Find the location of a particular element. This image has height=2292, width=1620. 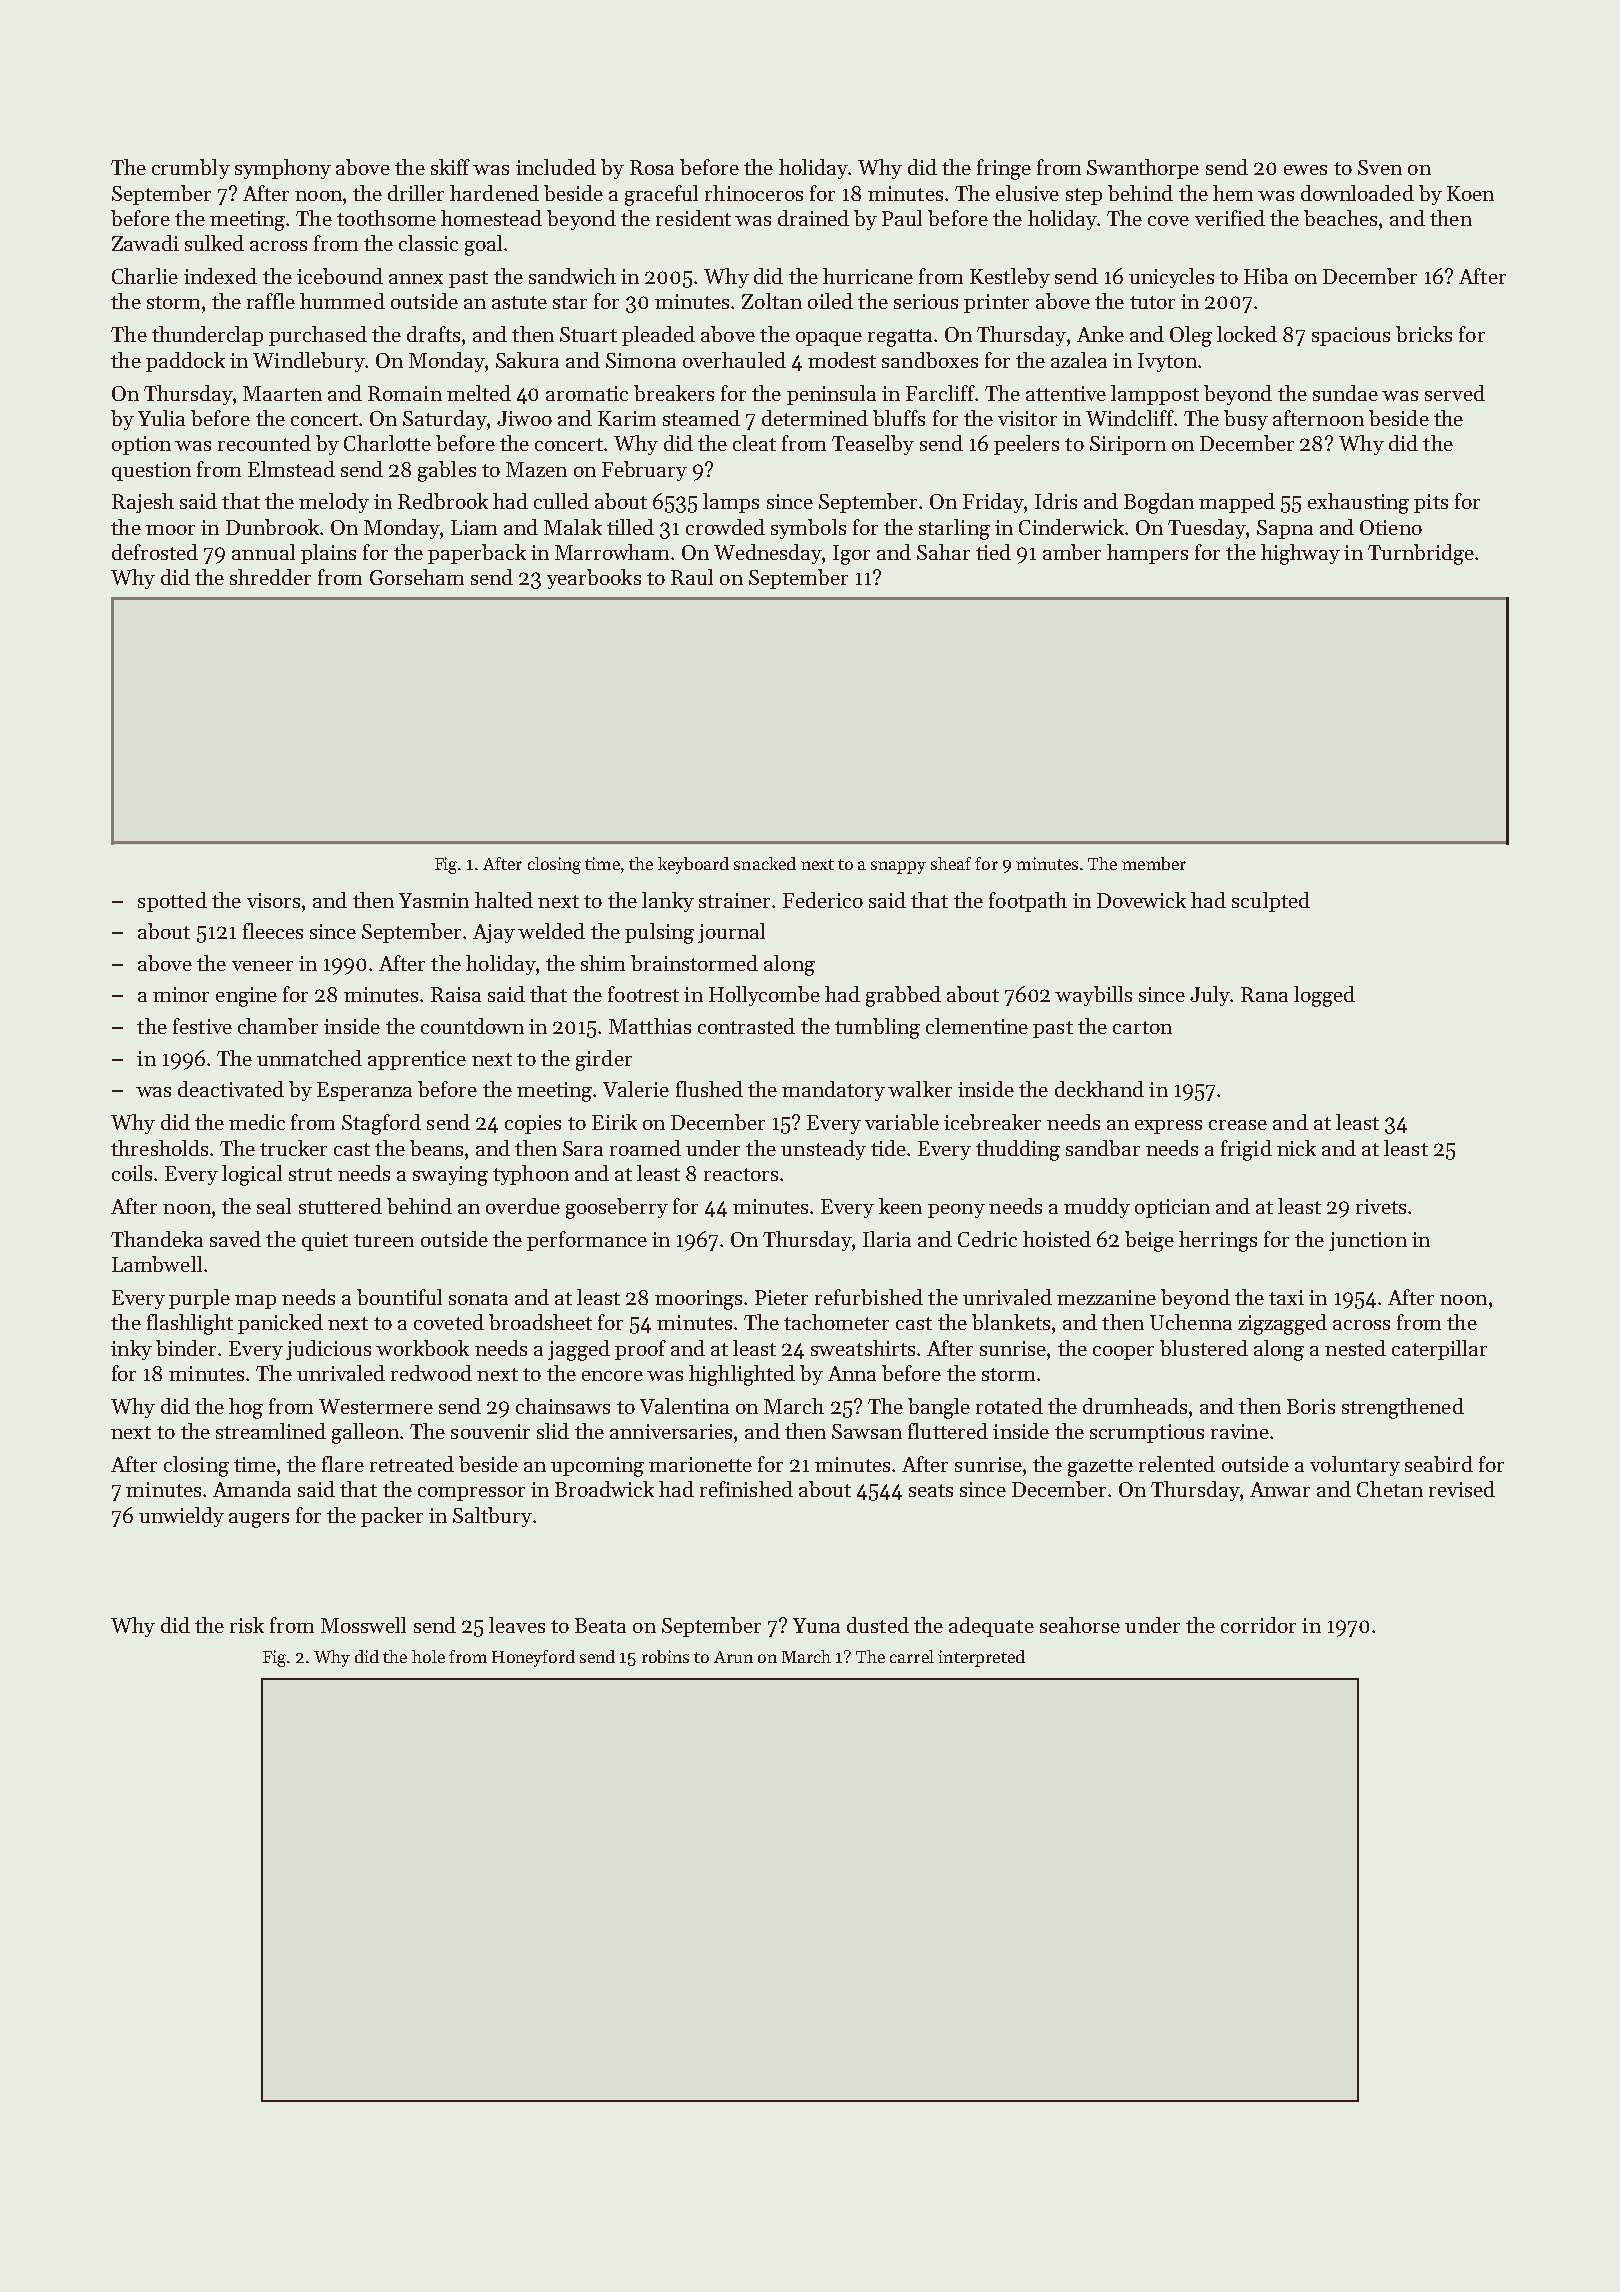

corridor is located at coordinates (1258, 1625).
